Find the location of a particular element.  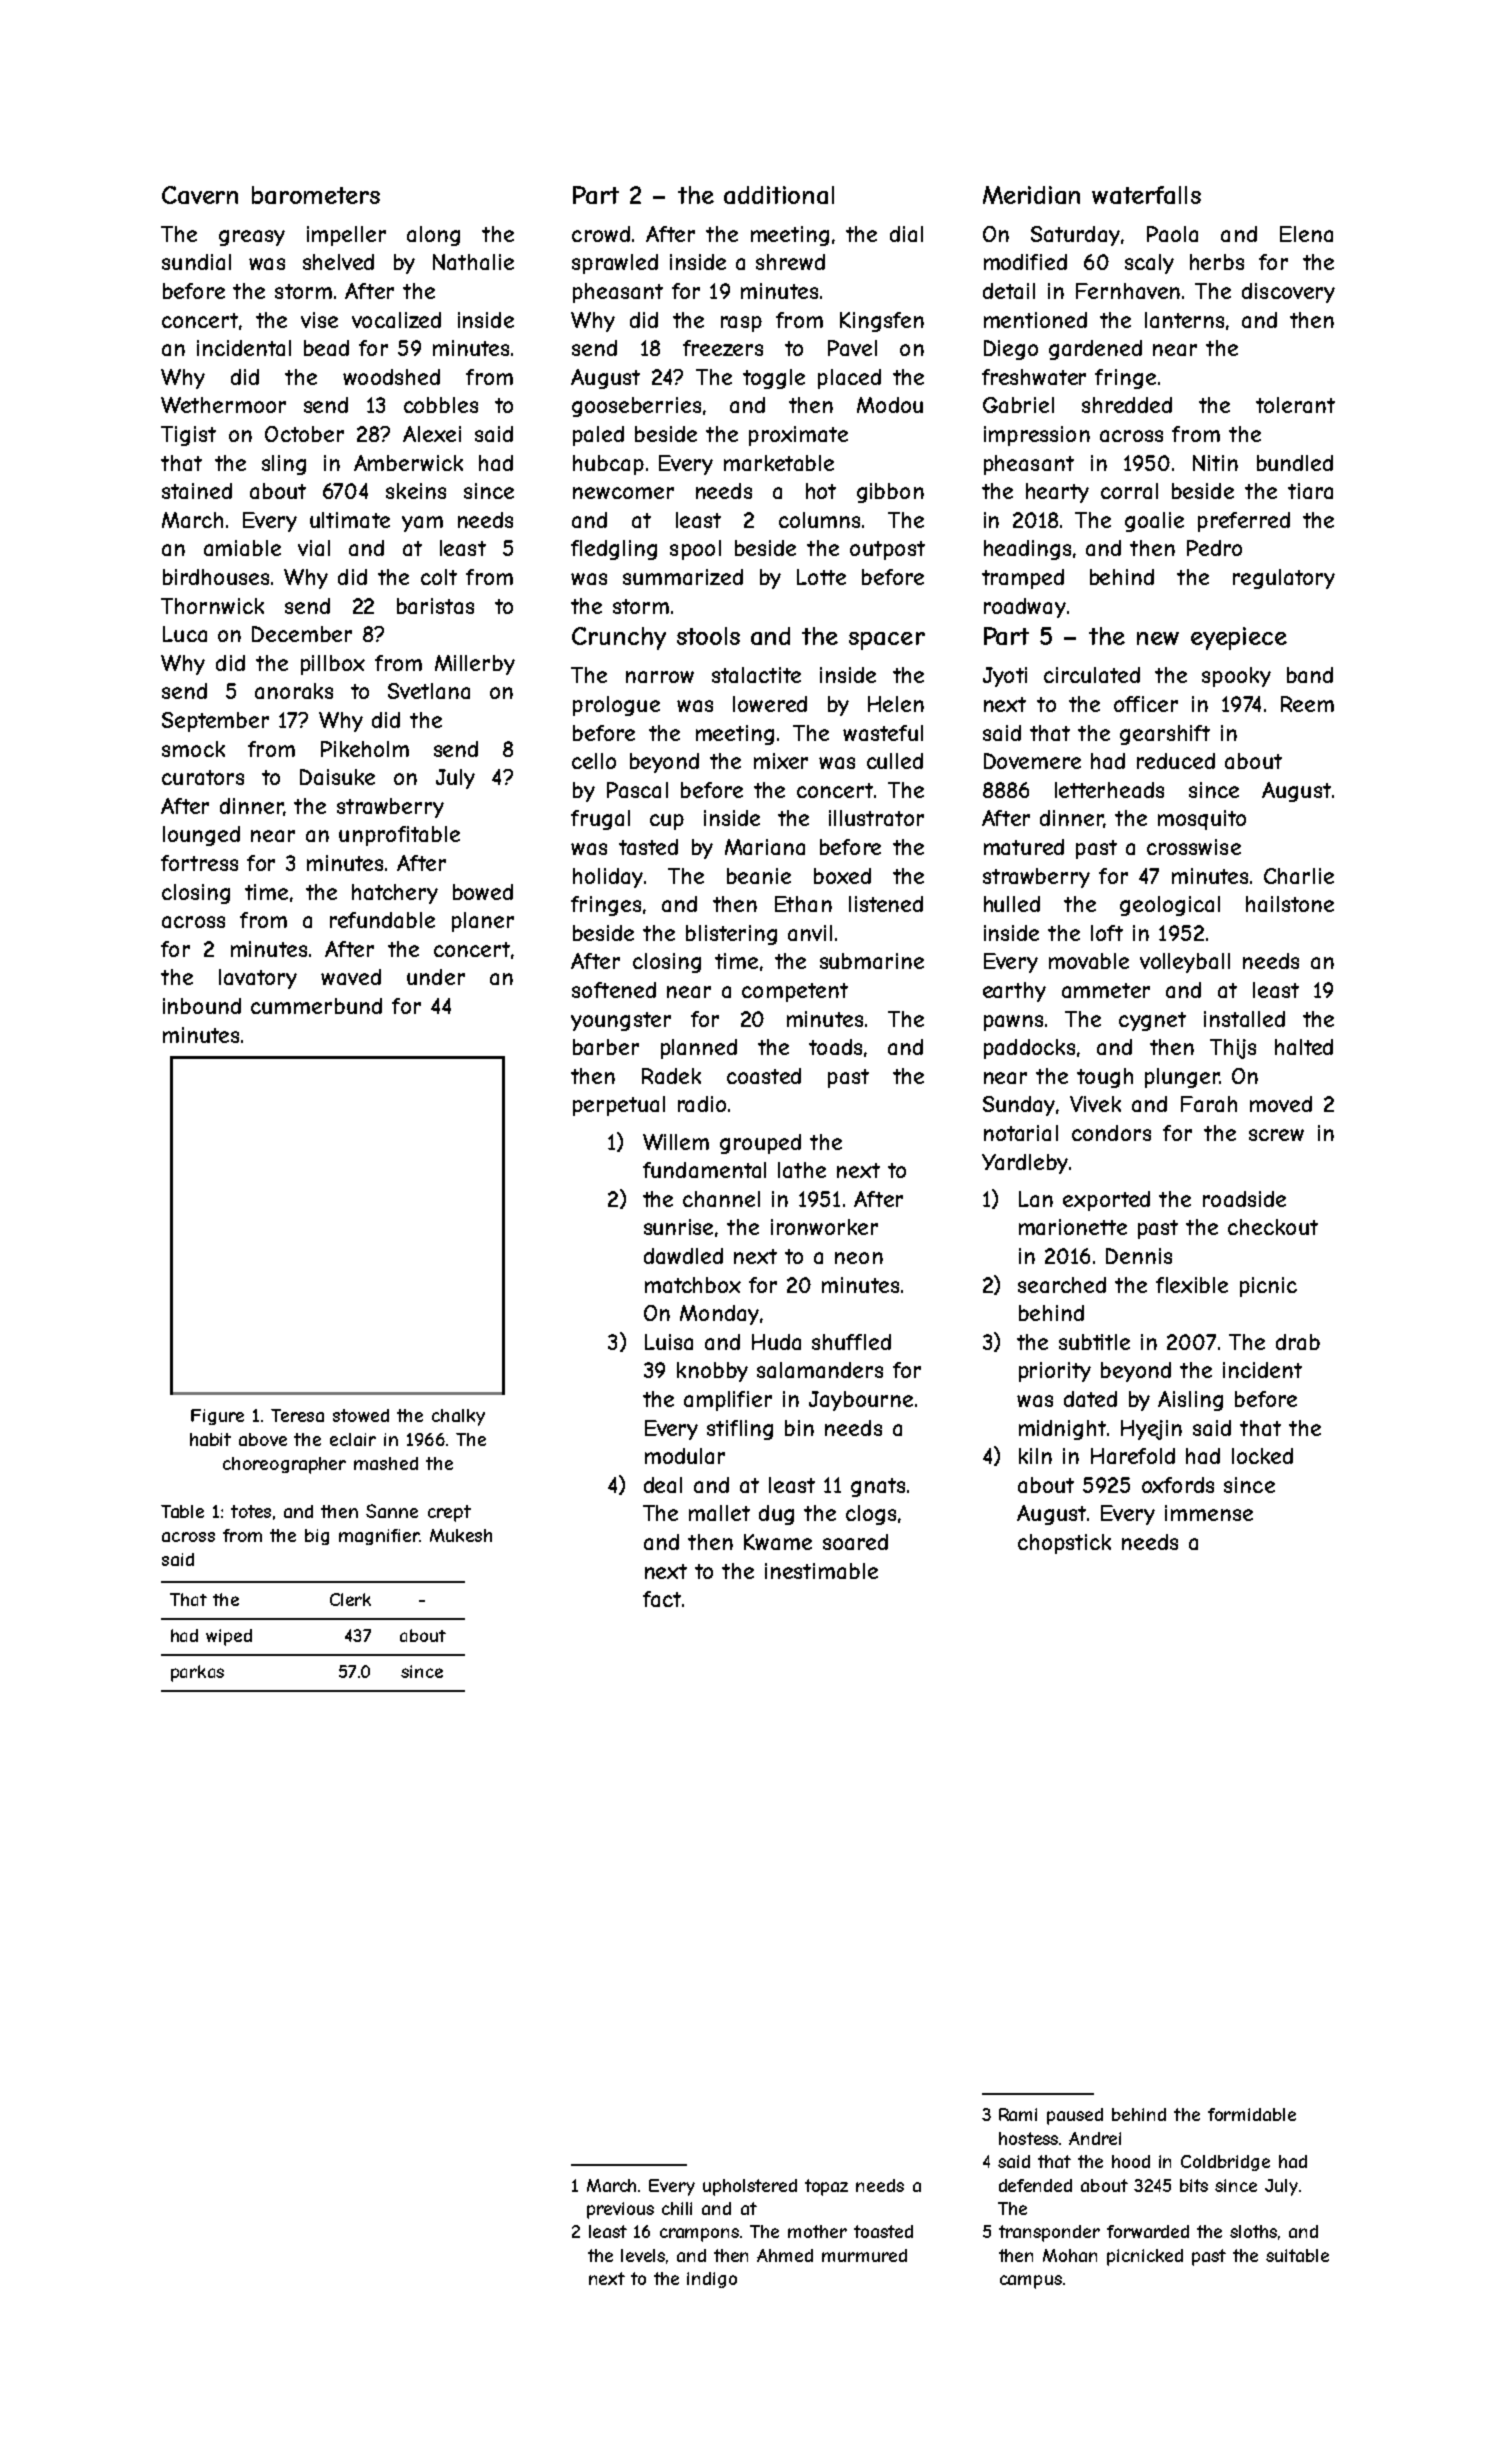

cummerbund is located at coordinates (316, 1006).
